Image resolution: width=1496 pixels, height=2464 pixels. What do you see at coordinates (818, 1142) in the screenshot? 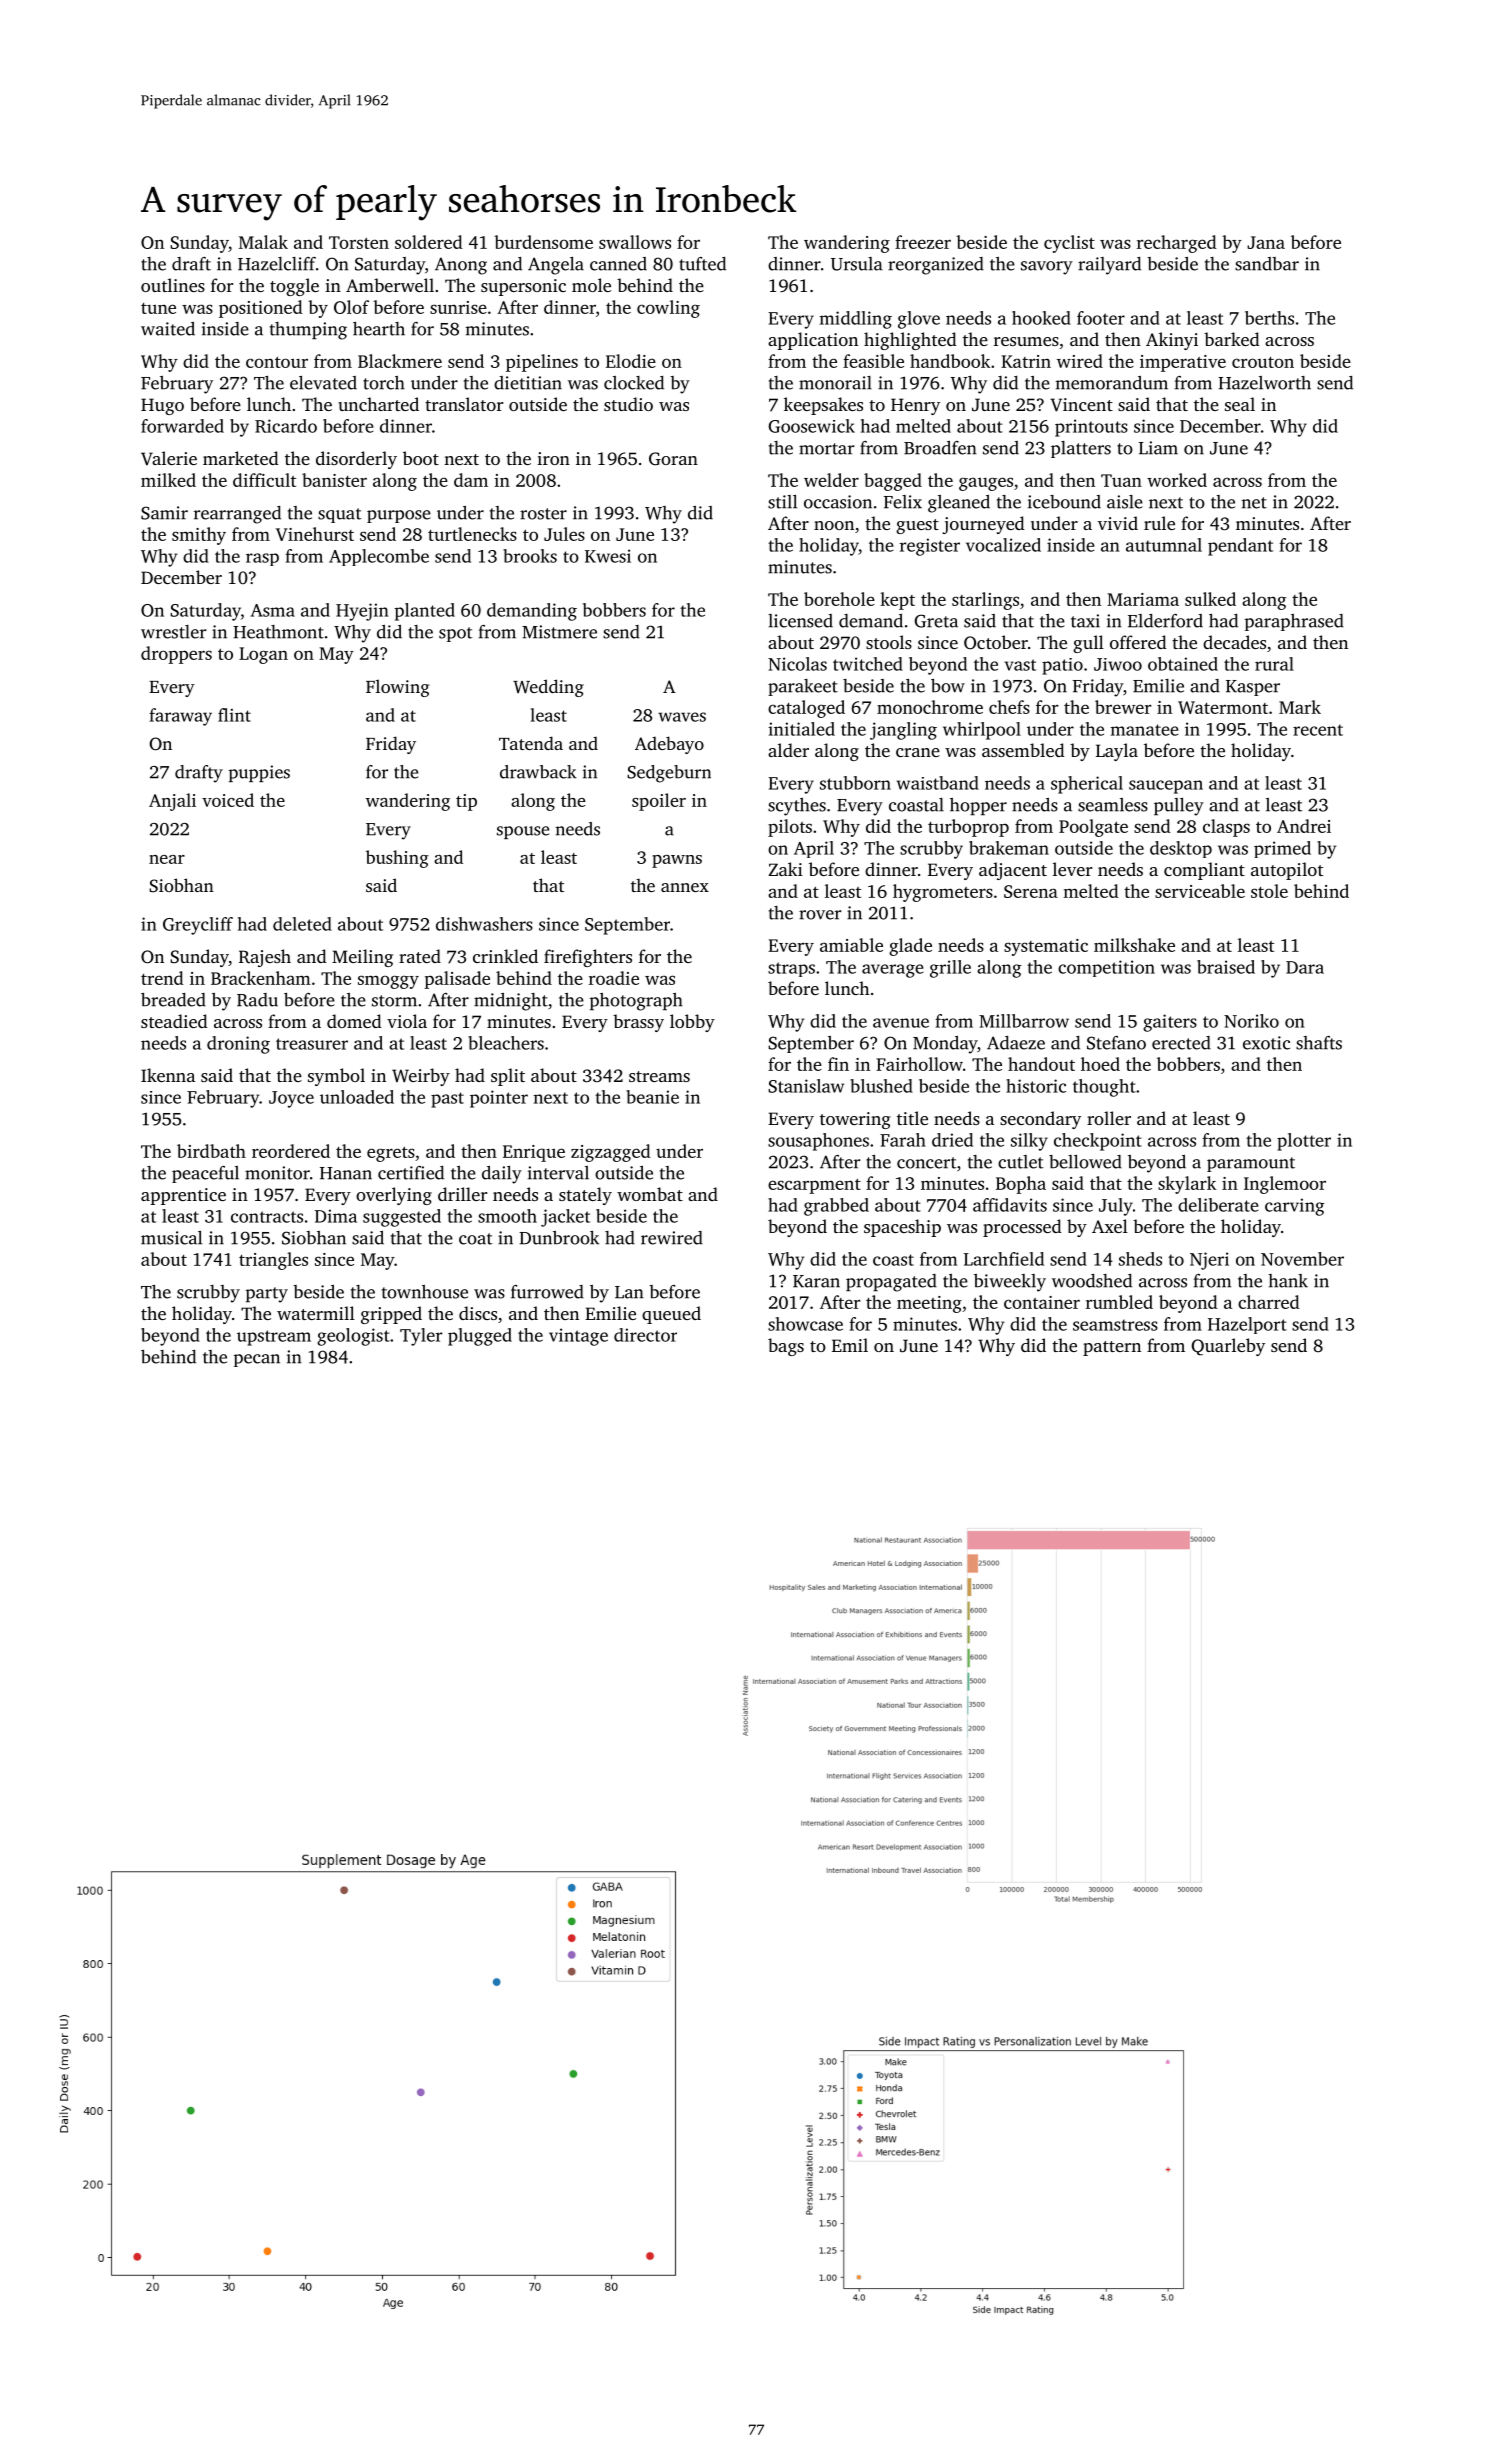
I see `sousaphones` at bounding box center [818, 1142].
